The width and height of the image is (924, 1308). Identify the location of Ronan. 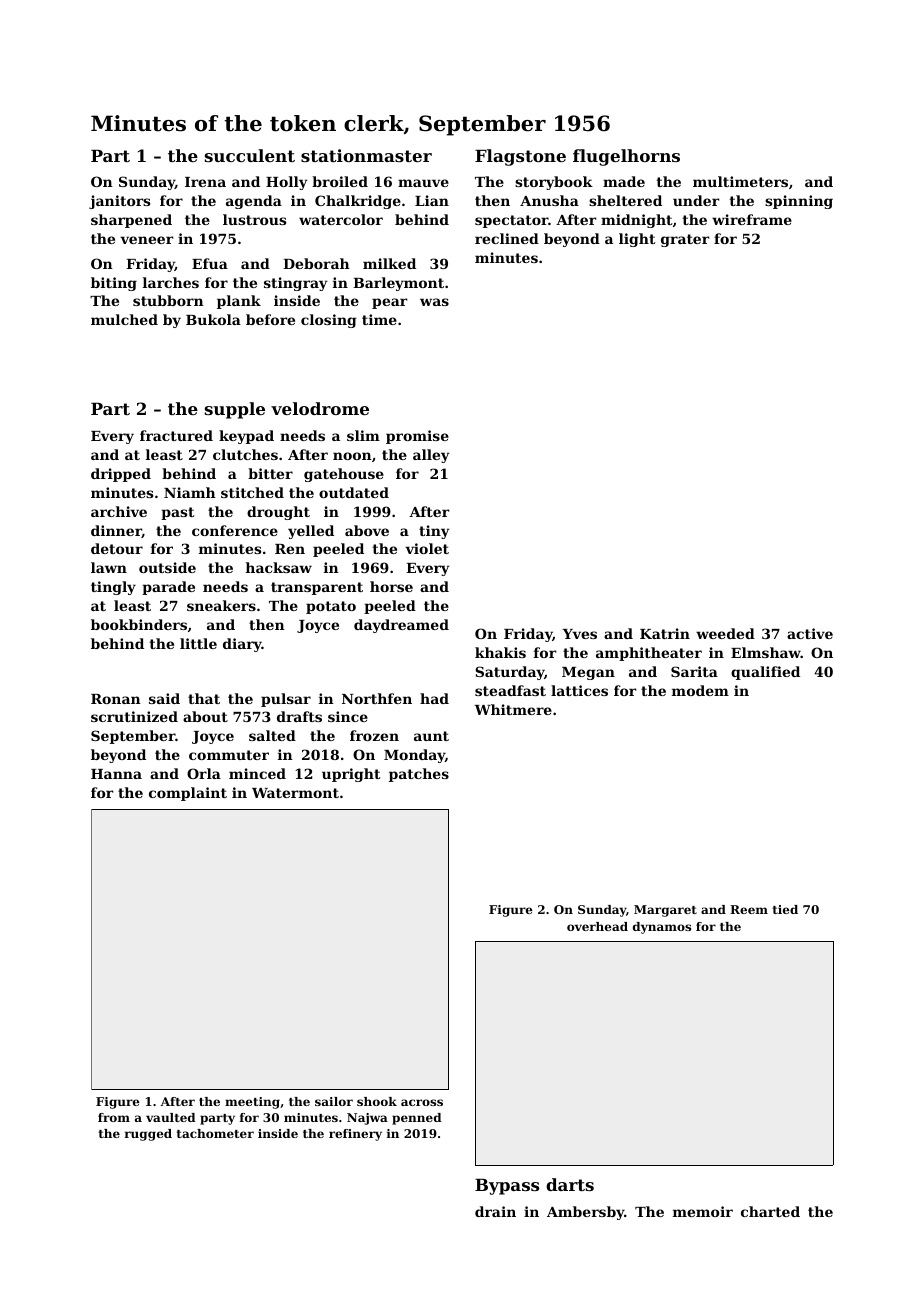
(116, 699).
